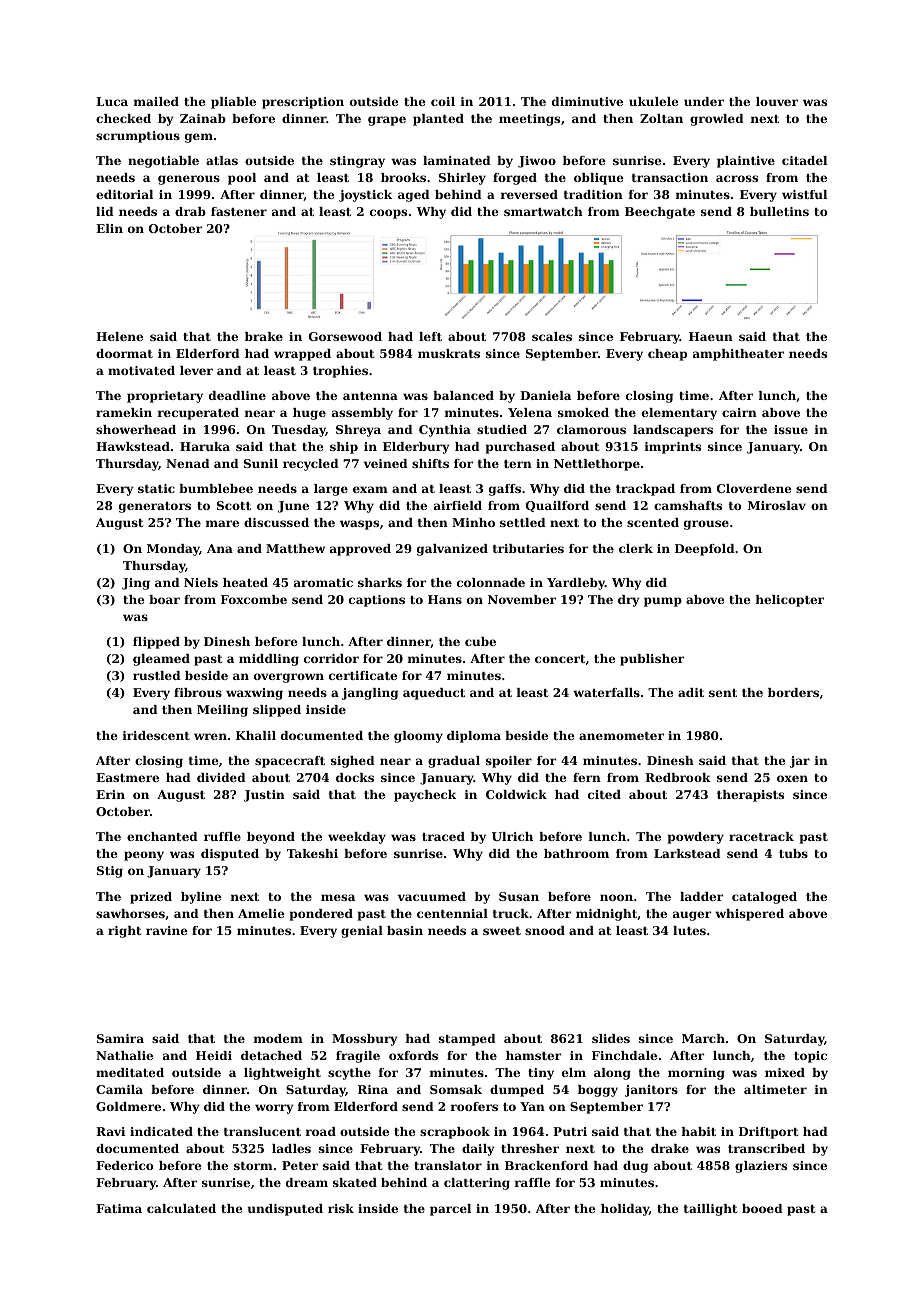  Describe the element at coordinates (678, 777) in the screenshot. I see `Redbrook` at that location.
